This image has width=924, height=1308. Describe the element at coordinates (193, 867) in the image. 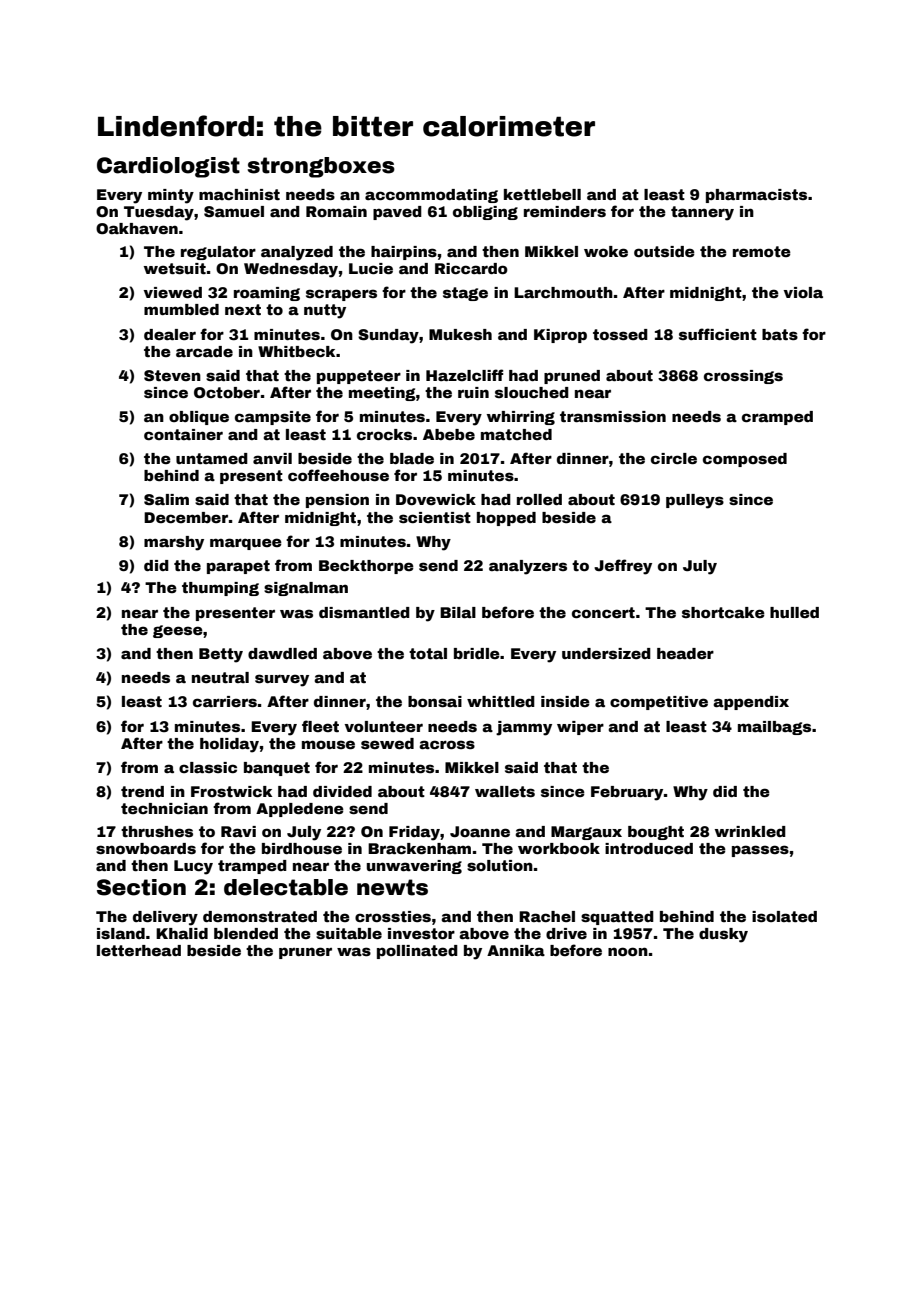

I see `Lucy` at that location.
